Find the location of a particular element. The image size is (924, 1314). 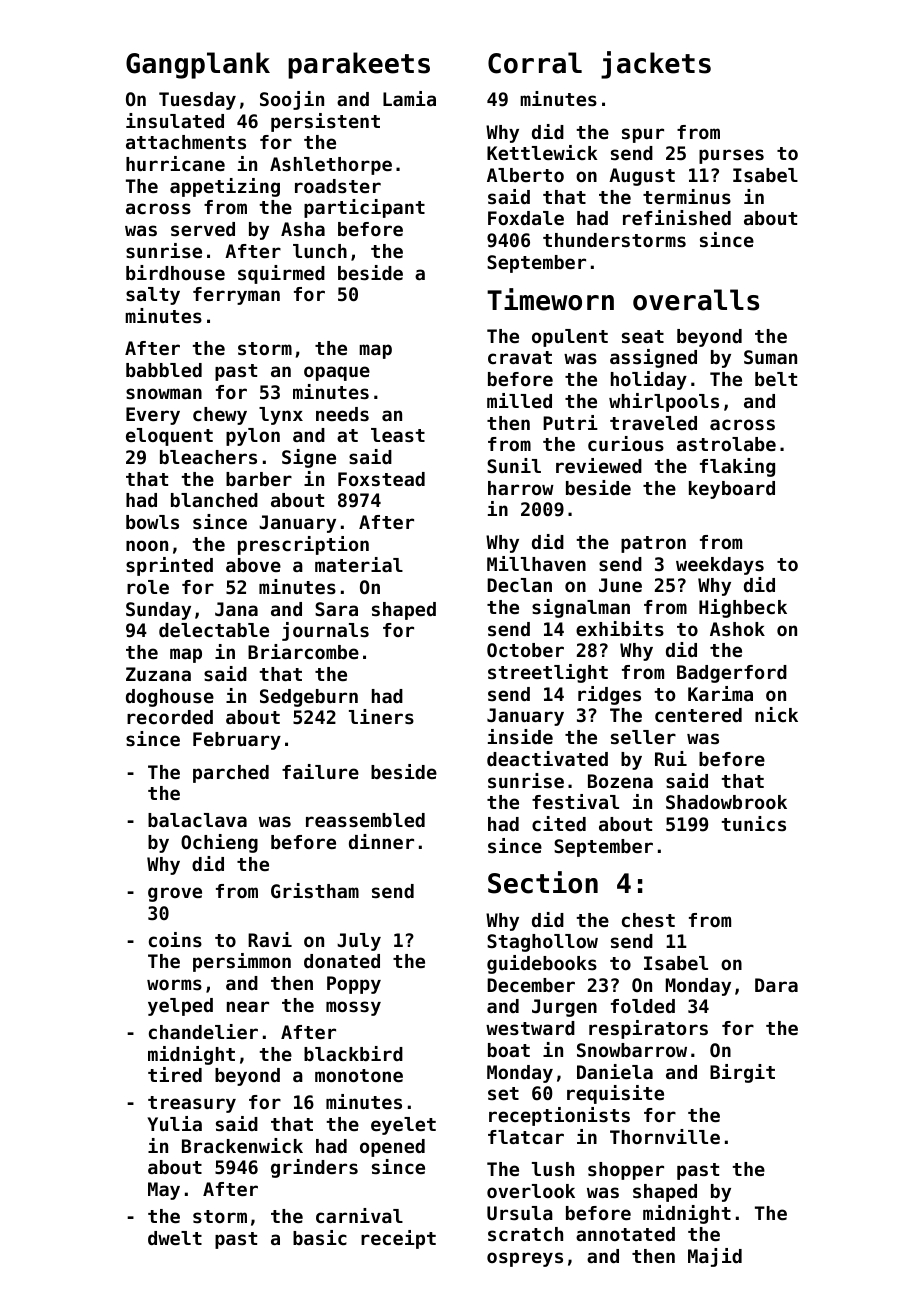

Suman is located at coordinates (770, 357).
